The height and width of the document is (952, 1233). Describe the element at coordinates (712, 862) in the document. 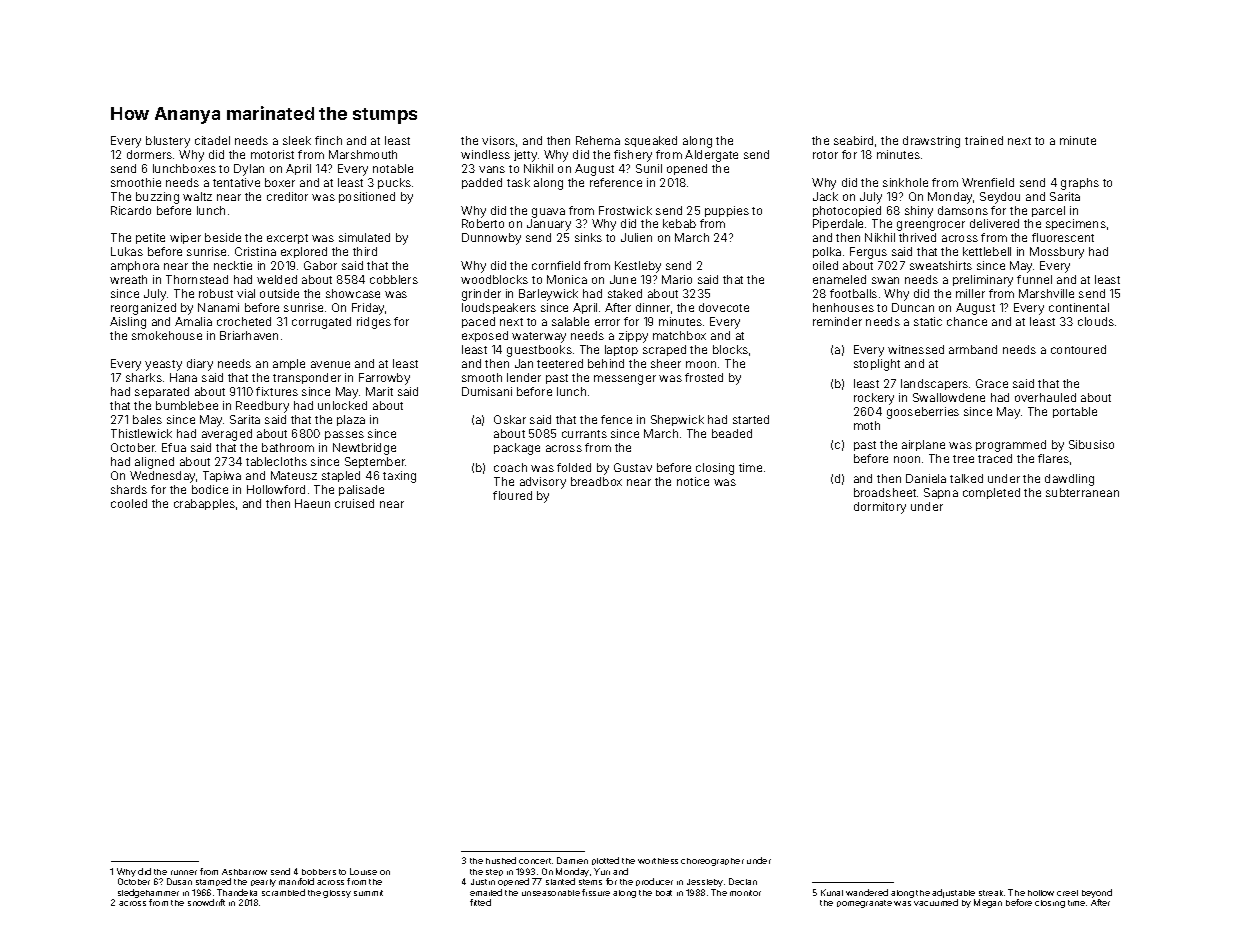

I see `choreographer` at that location.
